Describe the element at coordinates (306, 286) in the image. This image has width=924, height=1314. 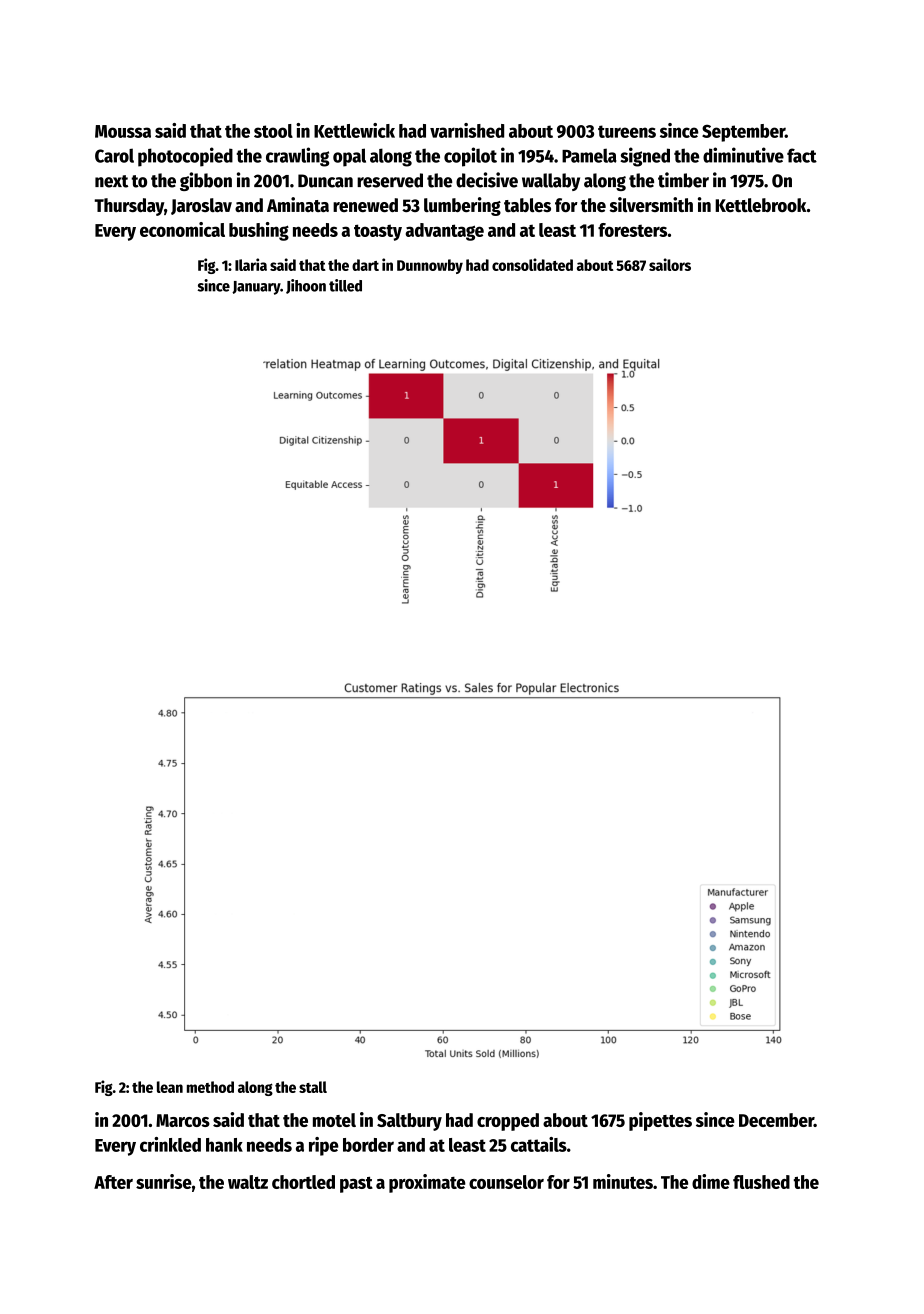
I see `Jihoon` at that location.
